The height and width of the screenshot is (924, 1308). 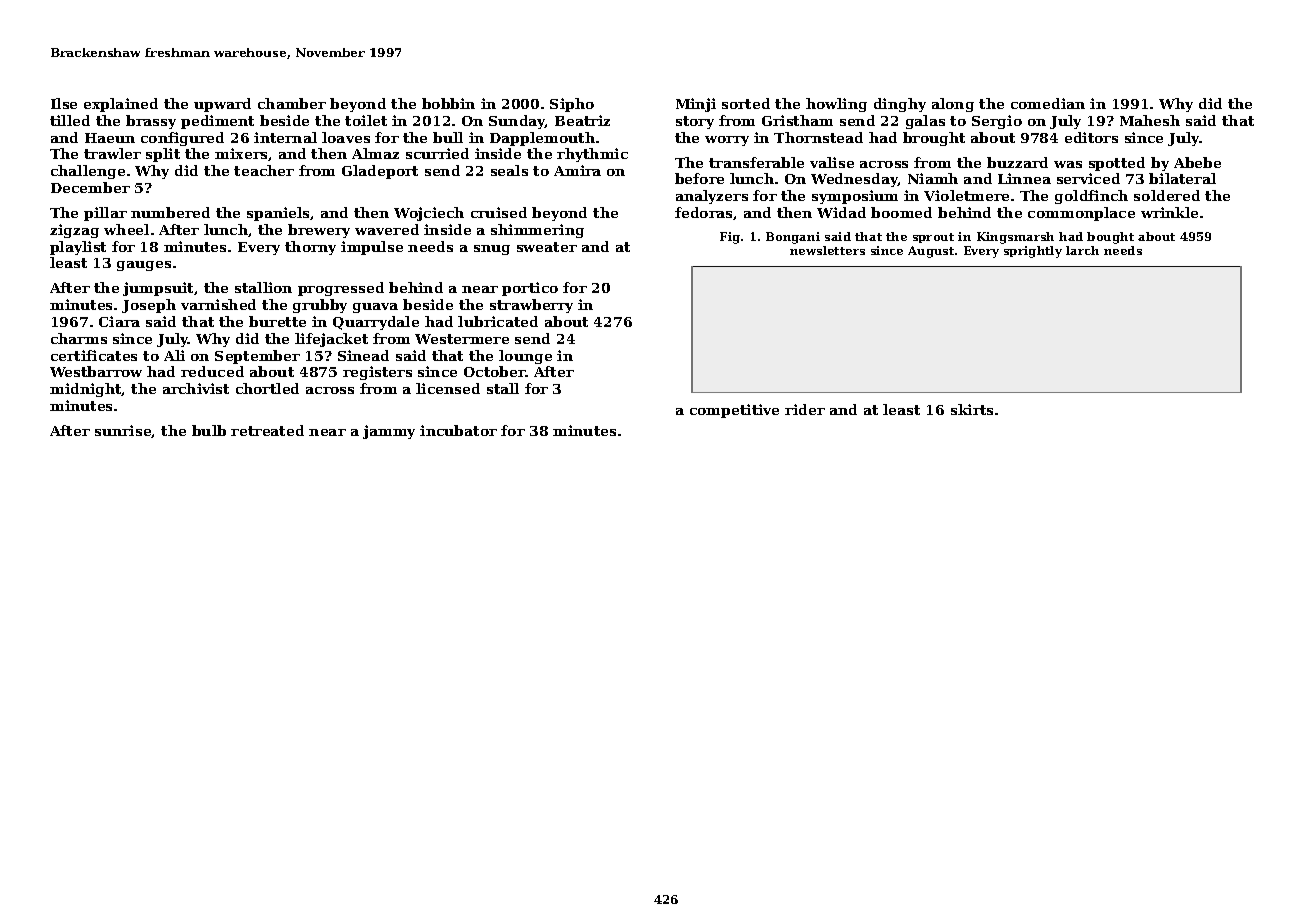 I want to click on lifejacket, so click(x=331, y=340).
